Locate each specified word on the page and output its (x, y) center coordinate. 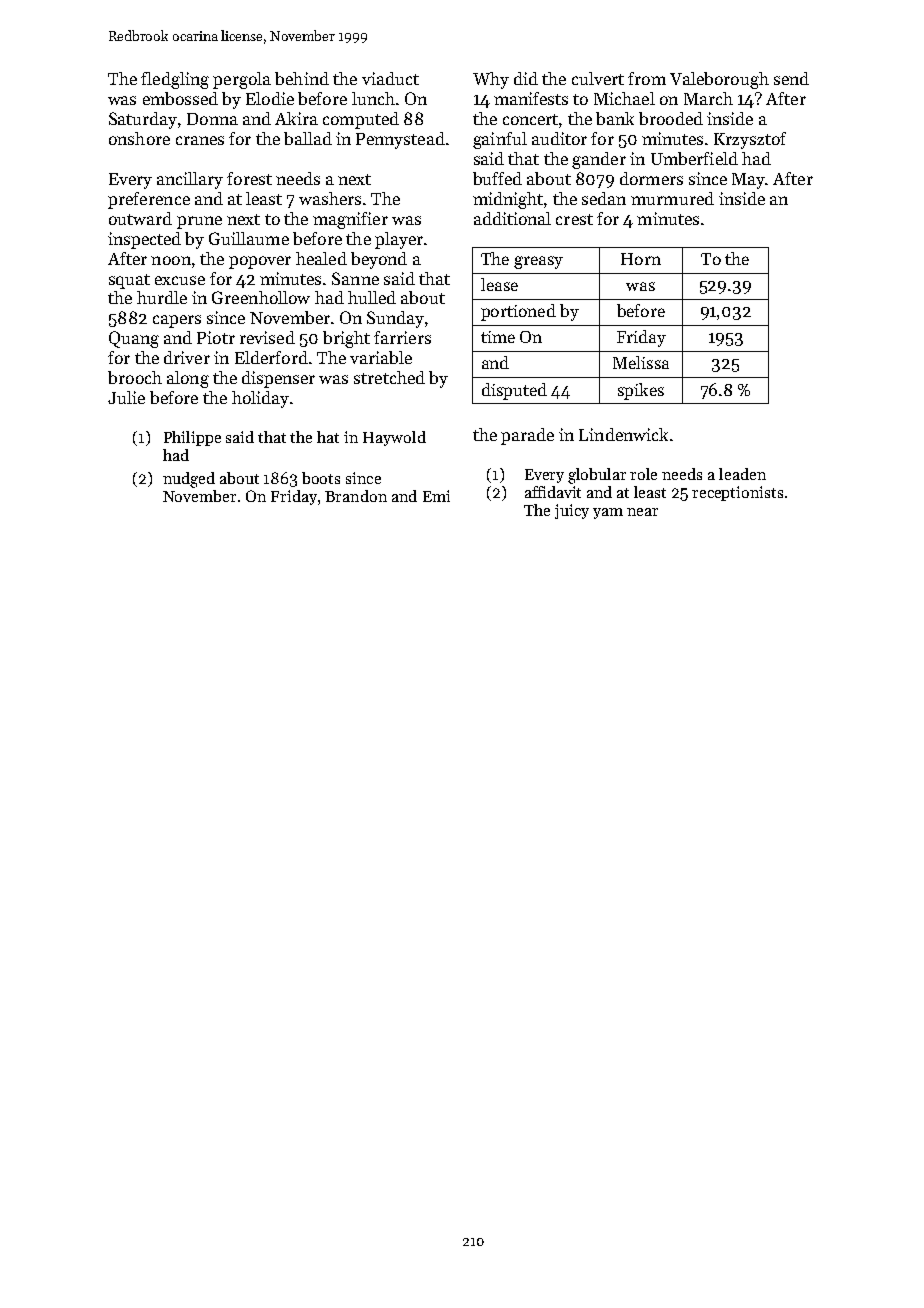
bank (615, 118)
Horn (641, 259)
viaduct (390, 78)
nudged (189, 480)
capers (177, 321)
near (642, 512)
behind (302, 78)
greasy (538, 262)
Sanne (355, 278)
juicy (572, 511)
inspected (144, 240)
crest (574, 219)
